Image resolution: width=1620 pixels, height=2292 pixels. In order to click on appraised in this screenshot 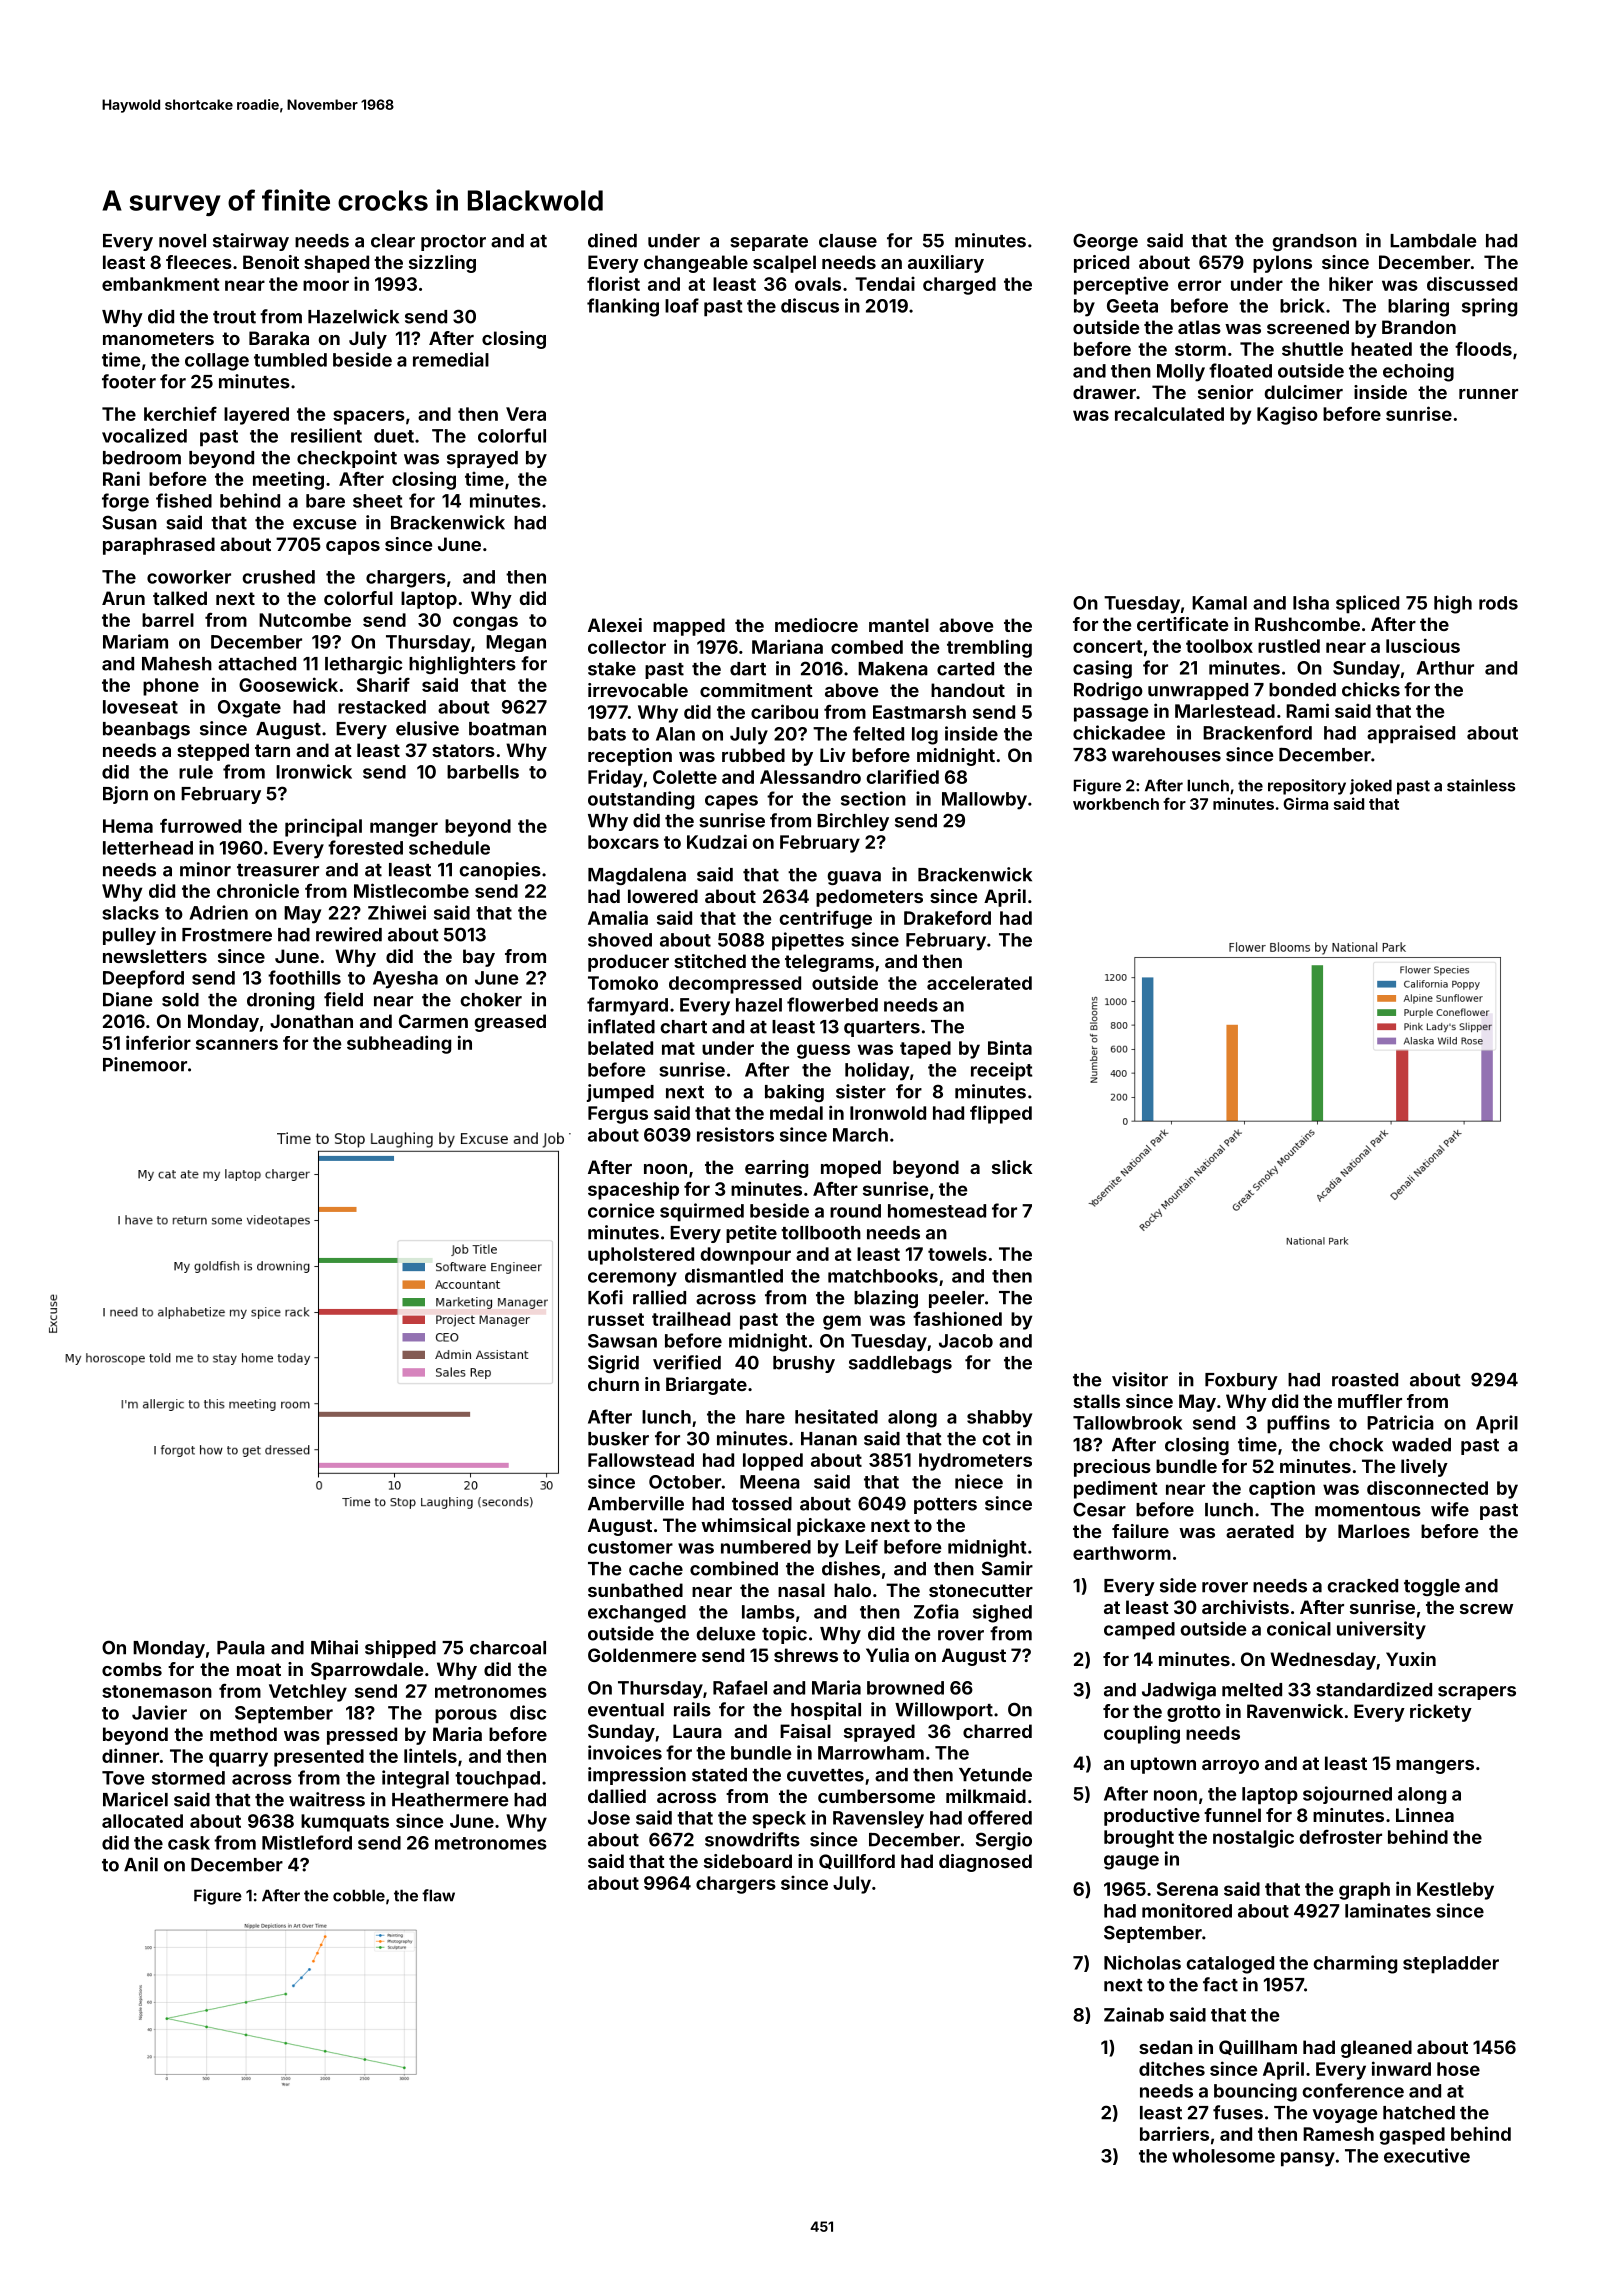, I will do `click(1411, 734)`.
